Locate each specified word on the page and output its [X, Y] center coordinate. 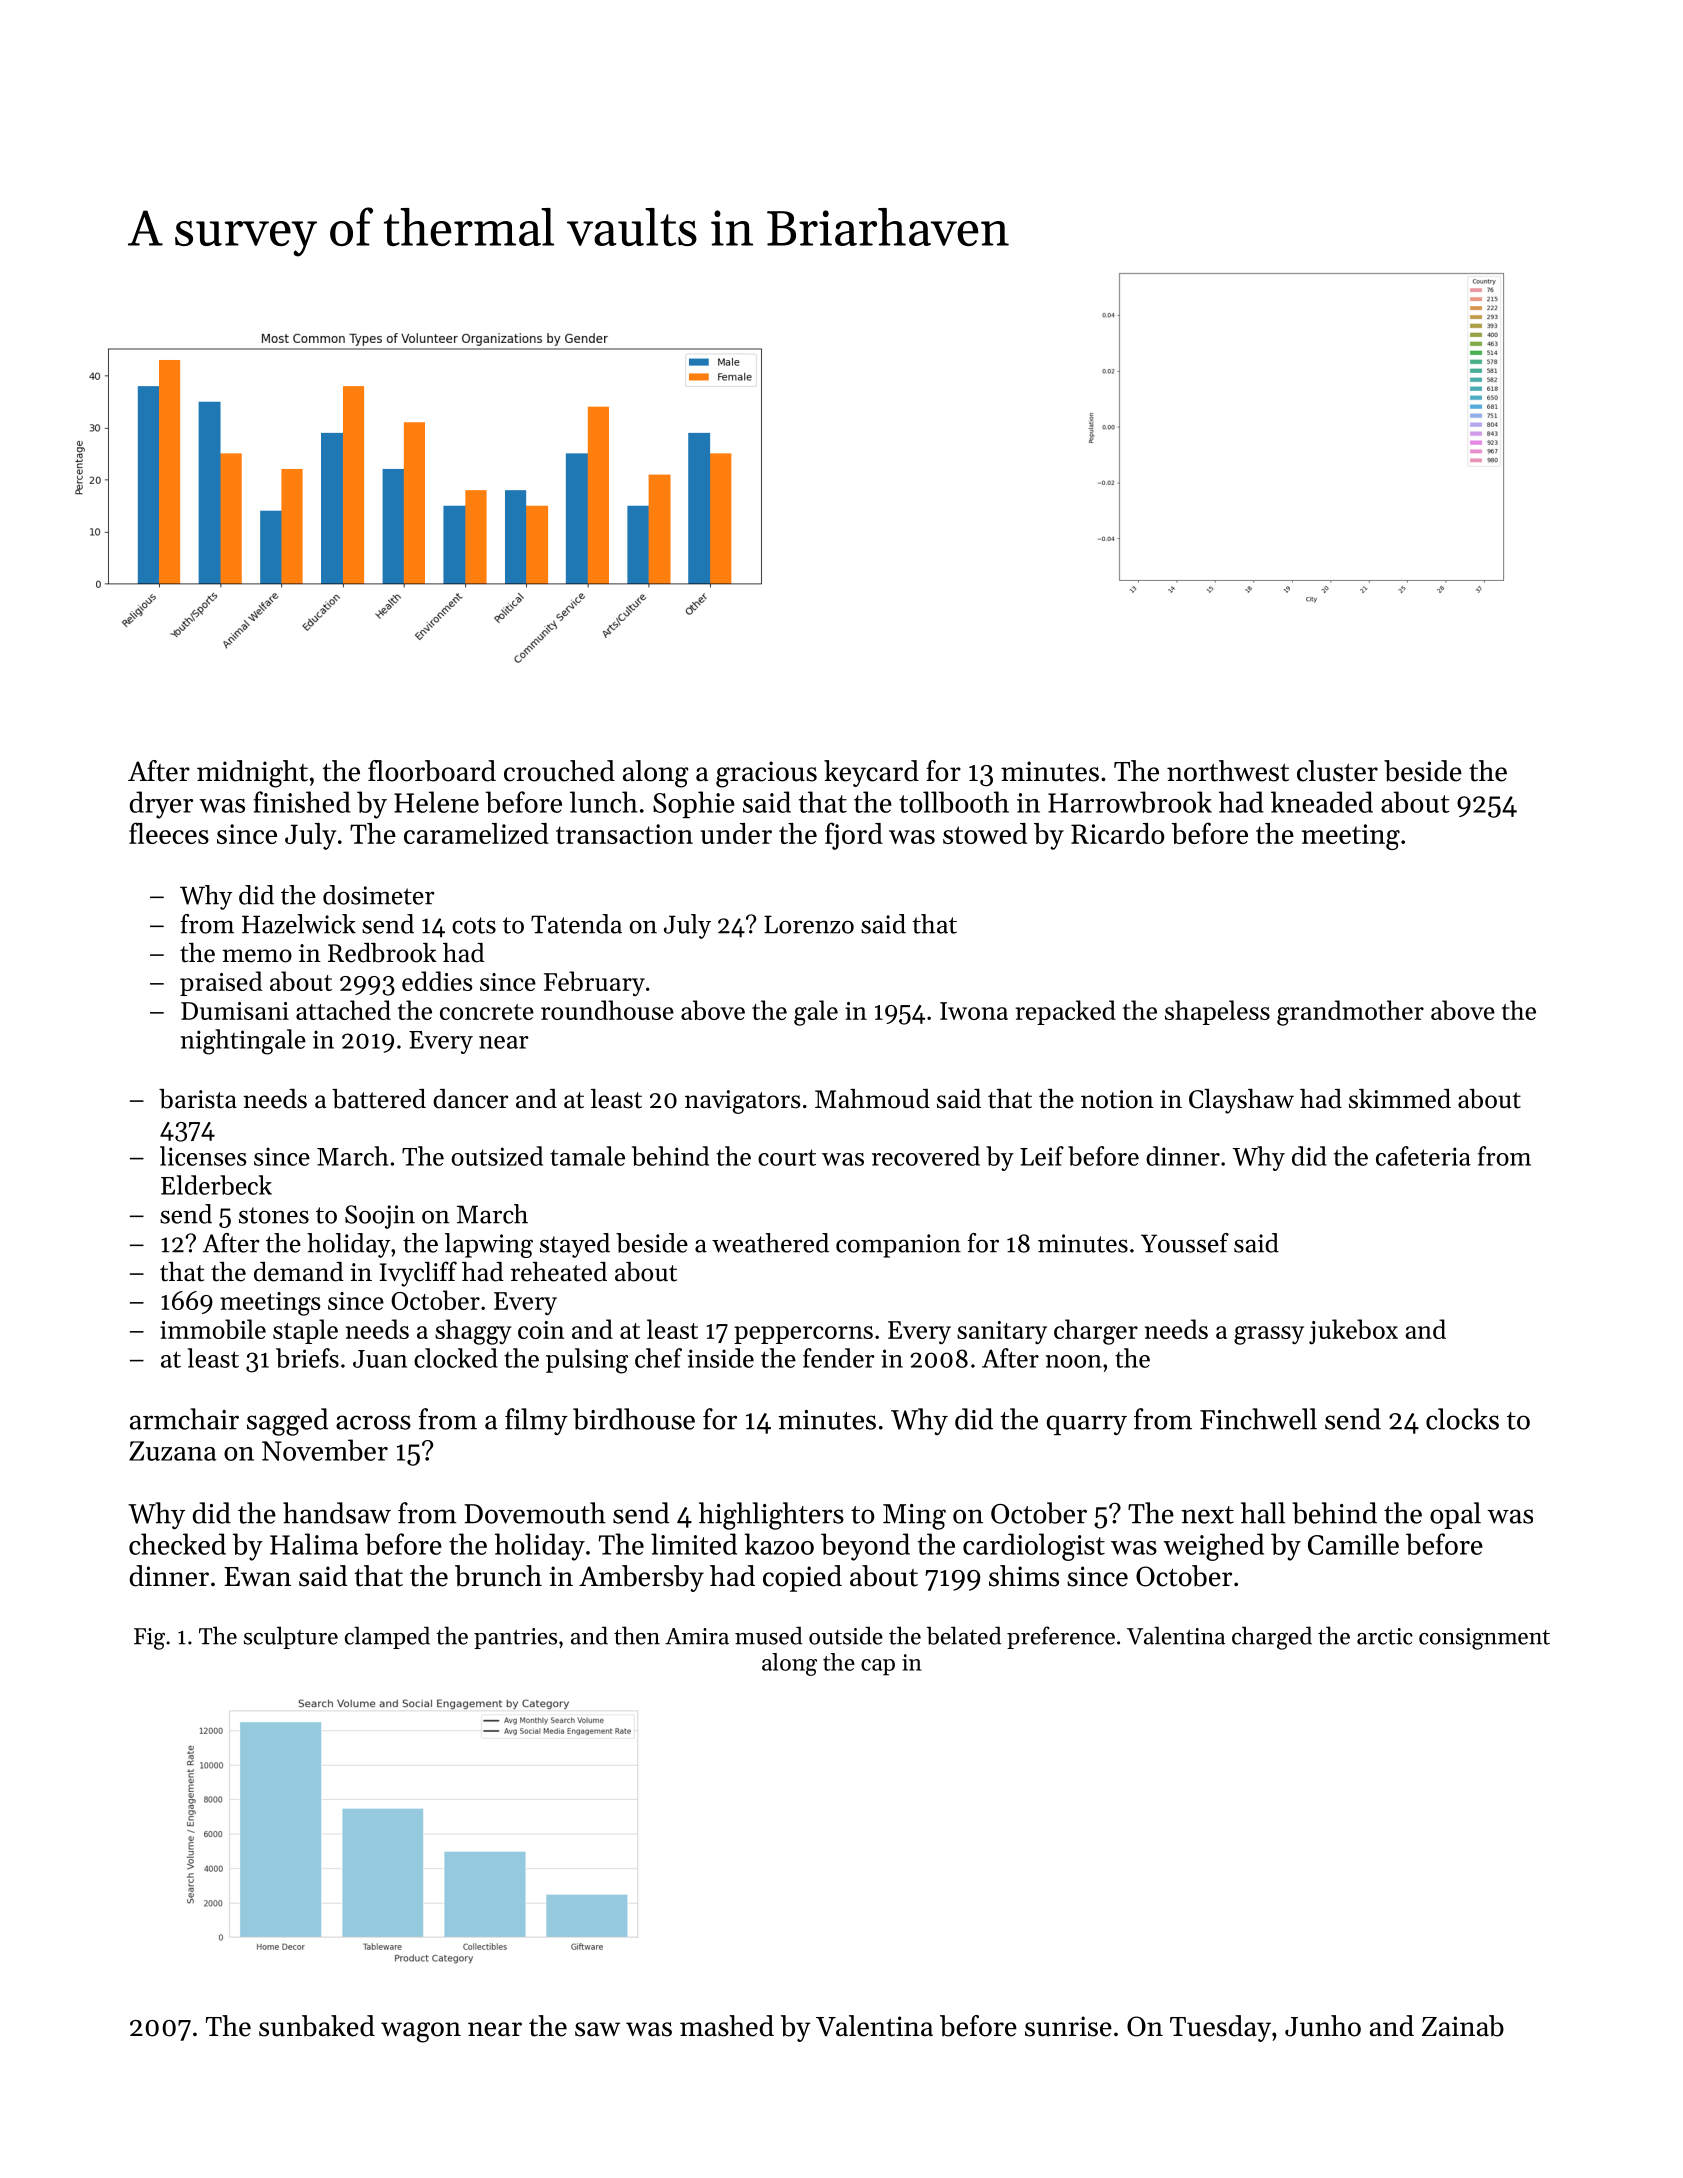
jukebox [1353, 1332]
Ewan [257, 1577]
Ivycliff [418, 1274]
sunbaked [317, 2026]
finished [302, 802]
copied [802, 1578]
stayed [575, 1245]
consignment [1484, 1639]
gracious [766, 774]
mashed [727, 2026]
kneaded [1322, 802]
